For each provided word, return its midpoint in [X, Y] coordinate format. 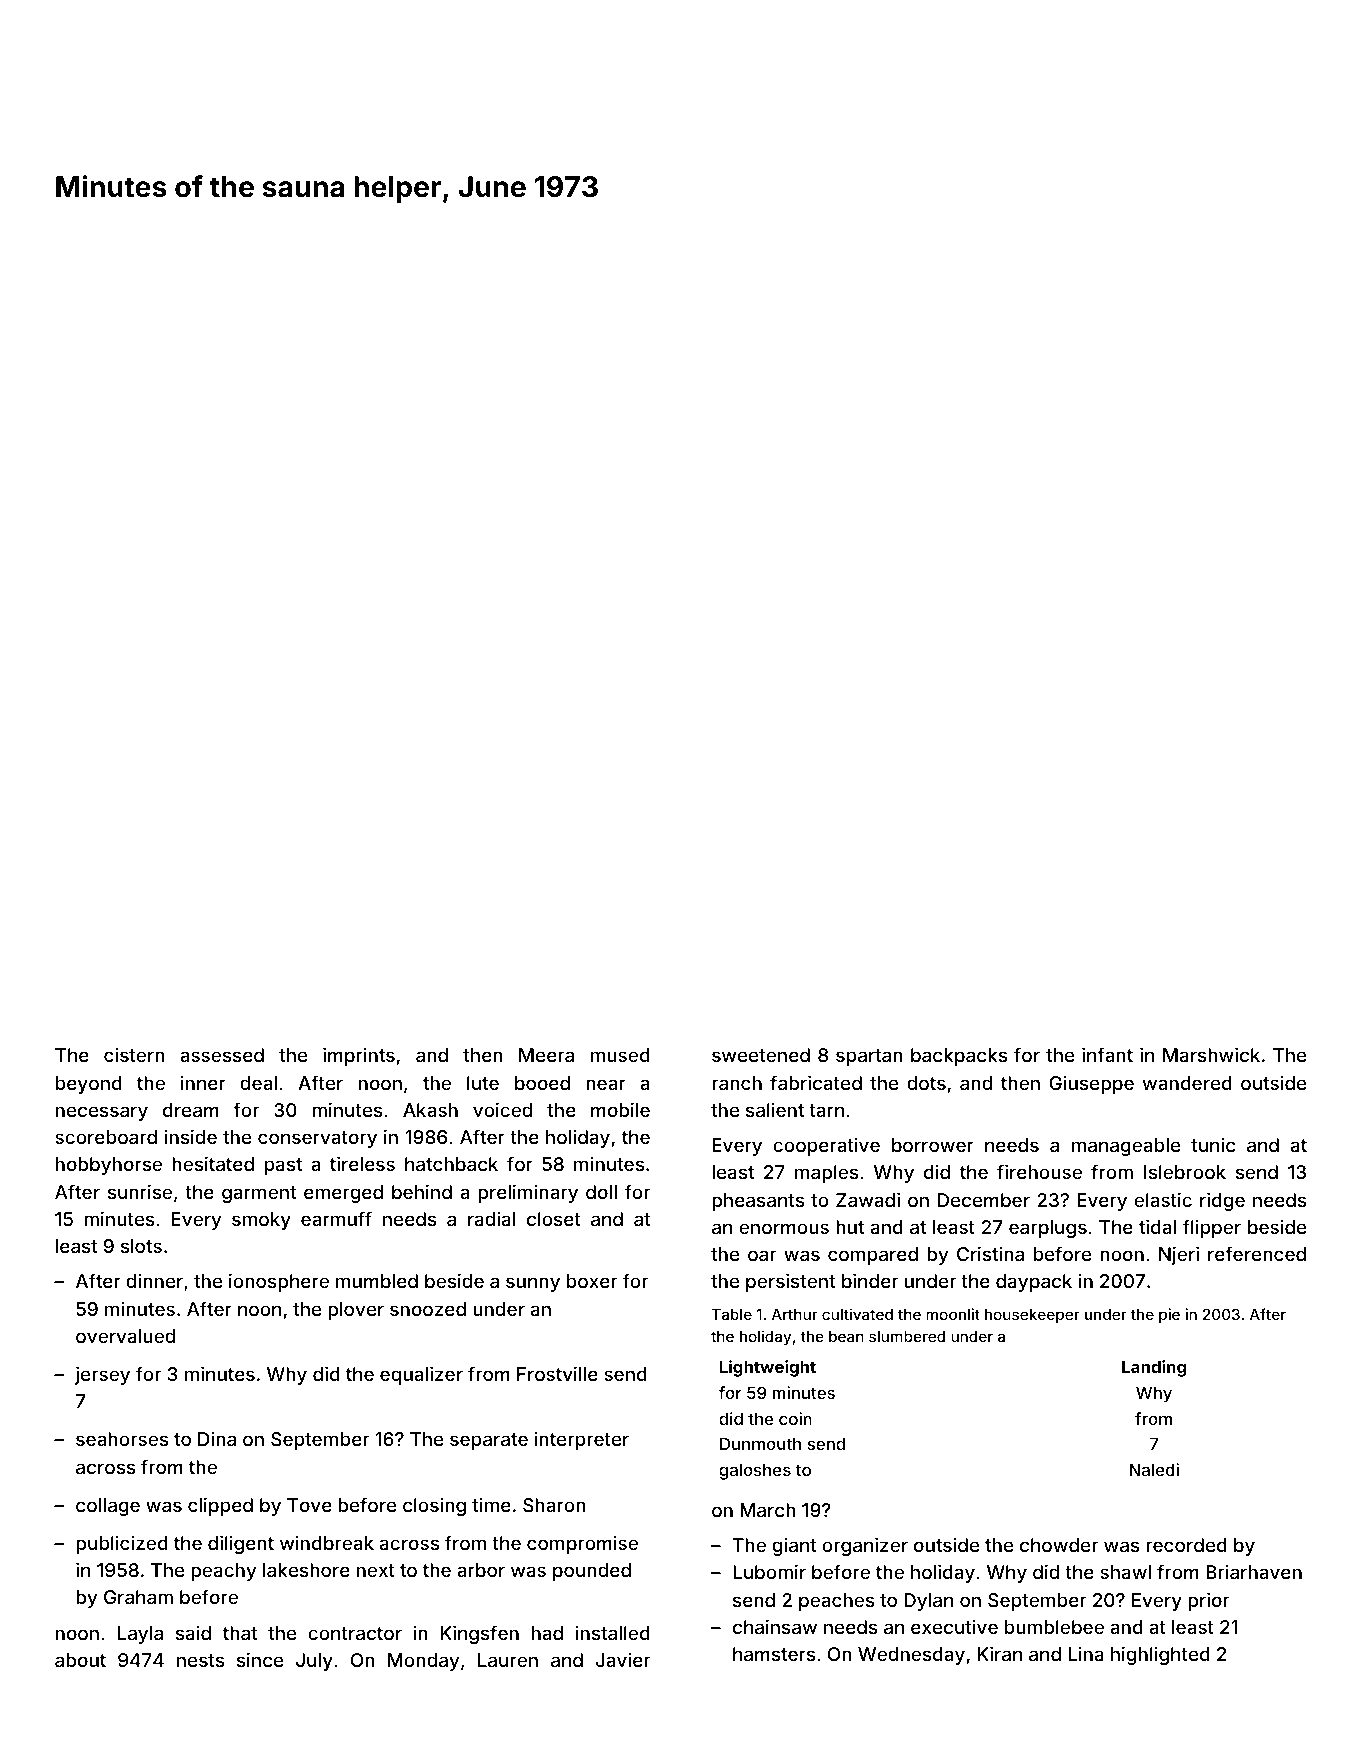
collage [108, 1507]
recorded [1186, 1545]
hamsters [774, 1654]
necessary [102, 1113]
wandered [1187, 1083]
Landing [1154, 1368]
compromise [582, 1545]
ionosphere [279, 1282]
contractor [355, 1633]
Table [732, 1314]
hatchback [451, 1164]
